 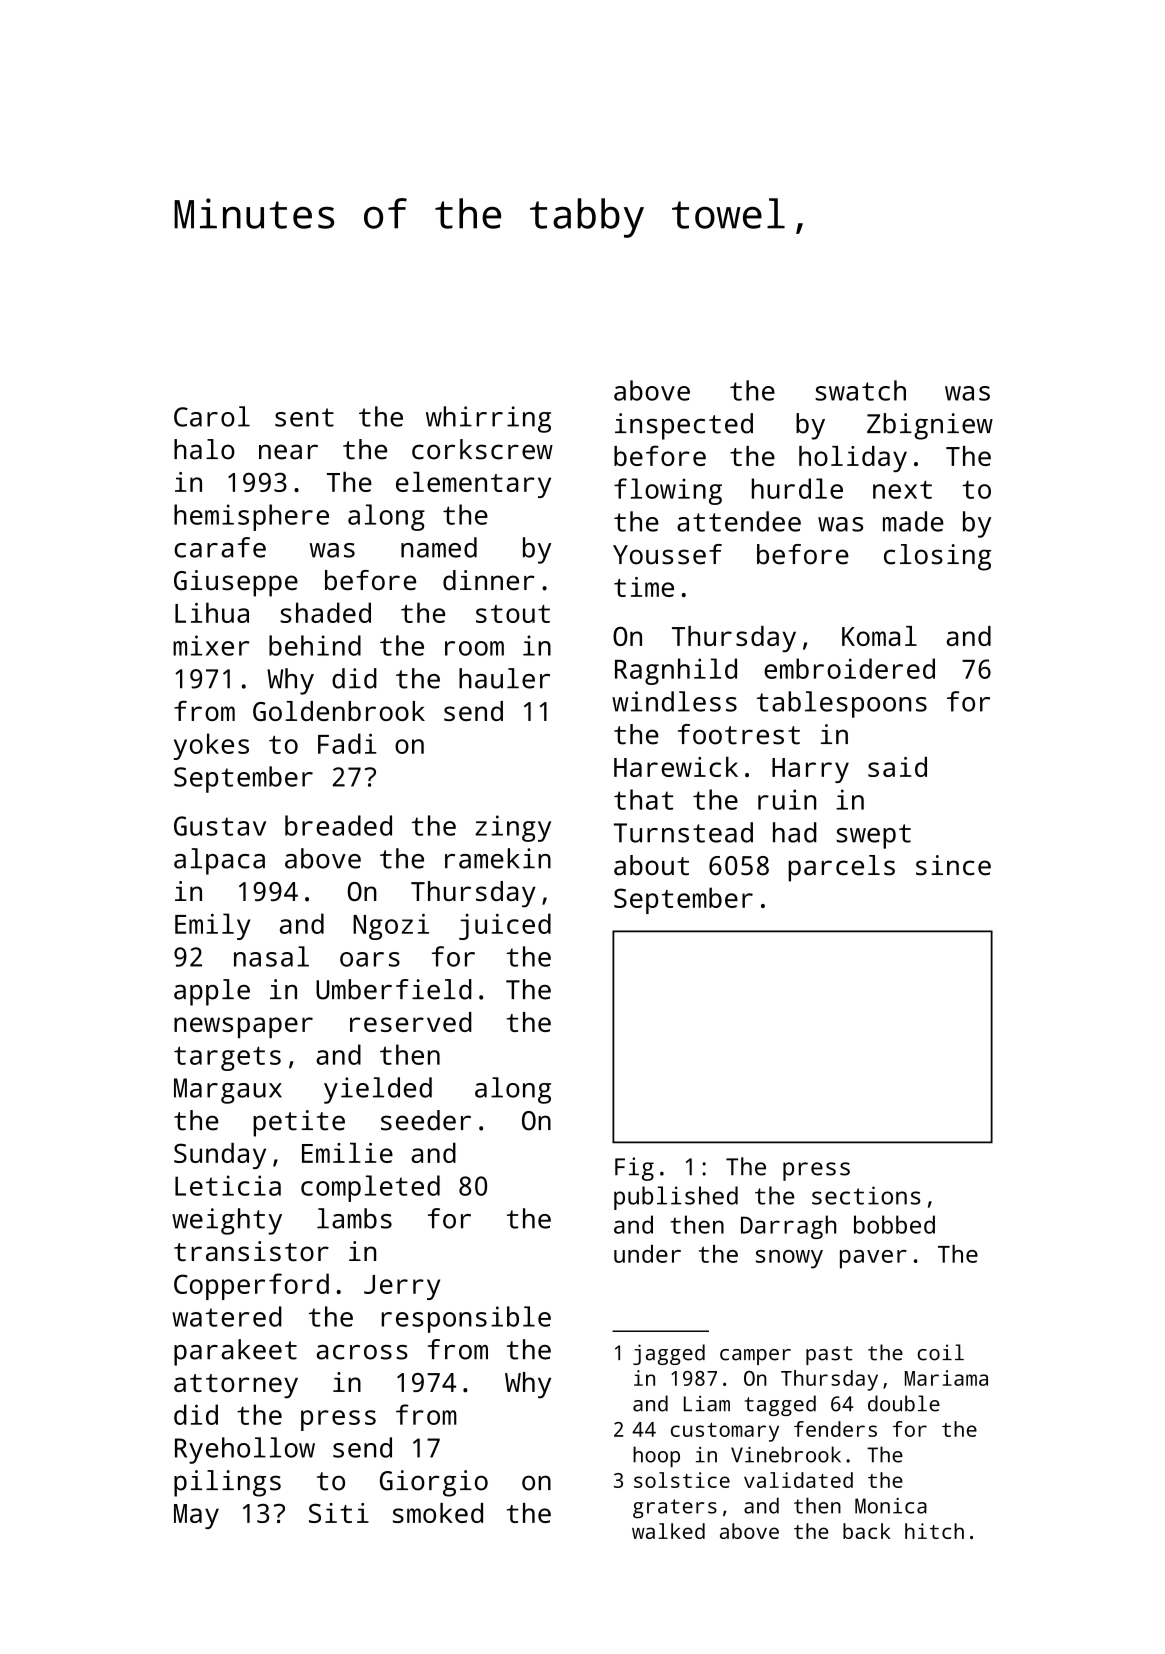 I want to click on Fig, so click(x=634, y=1169).
